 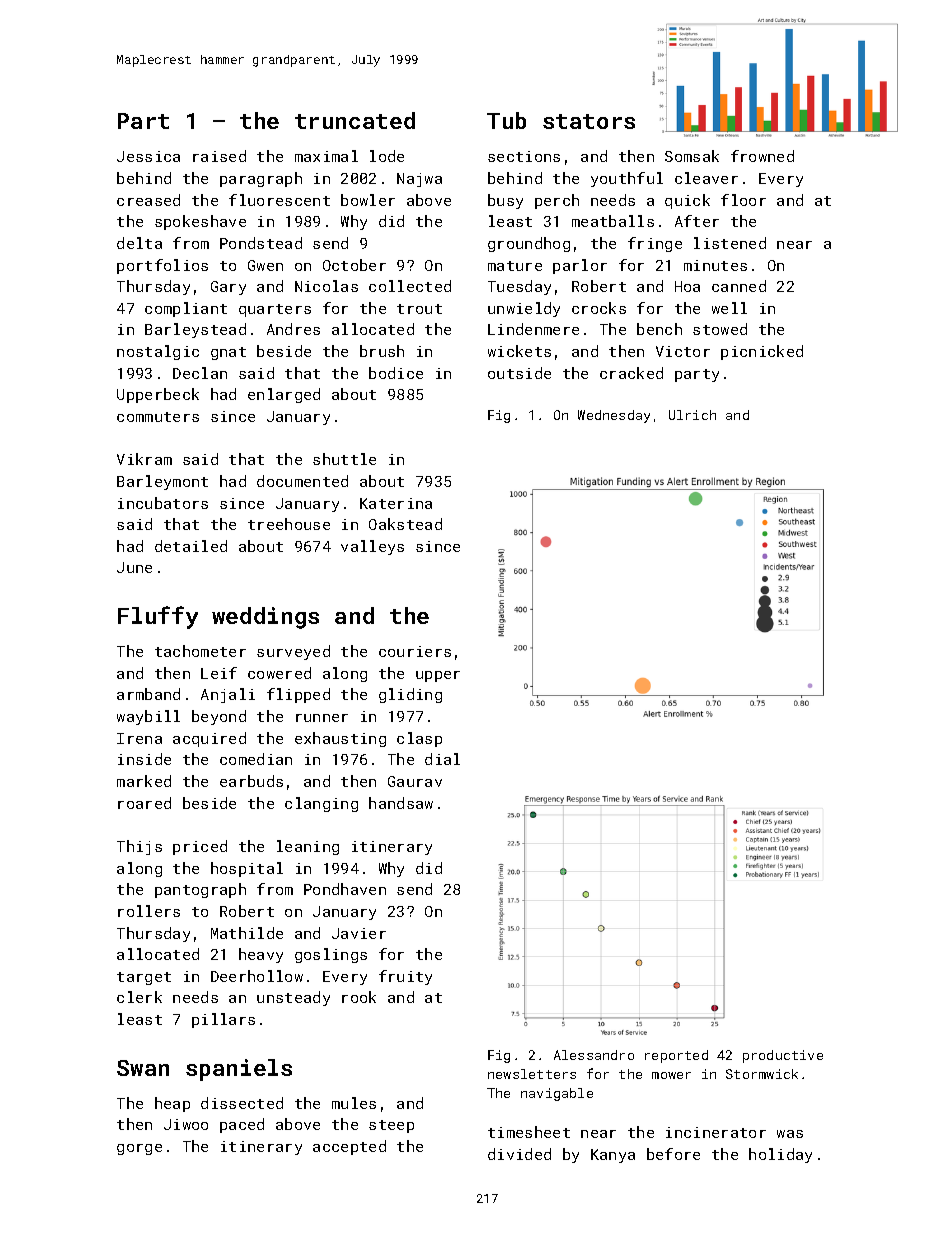 What do you see at coordinates (783, 1056) in the page?
I see `productive` at bounding box center [783, 1056].
